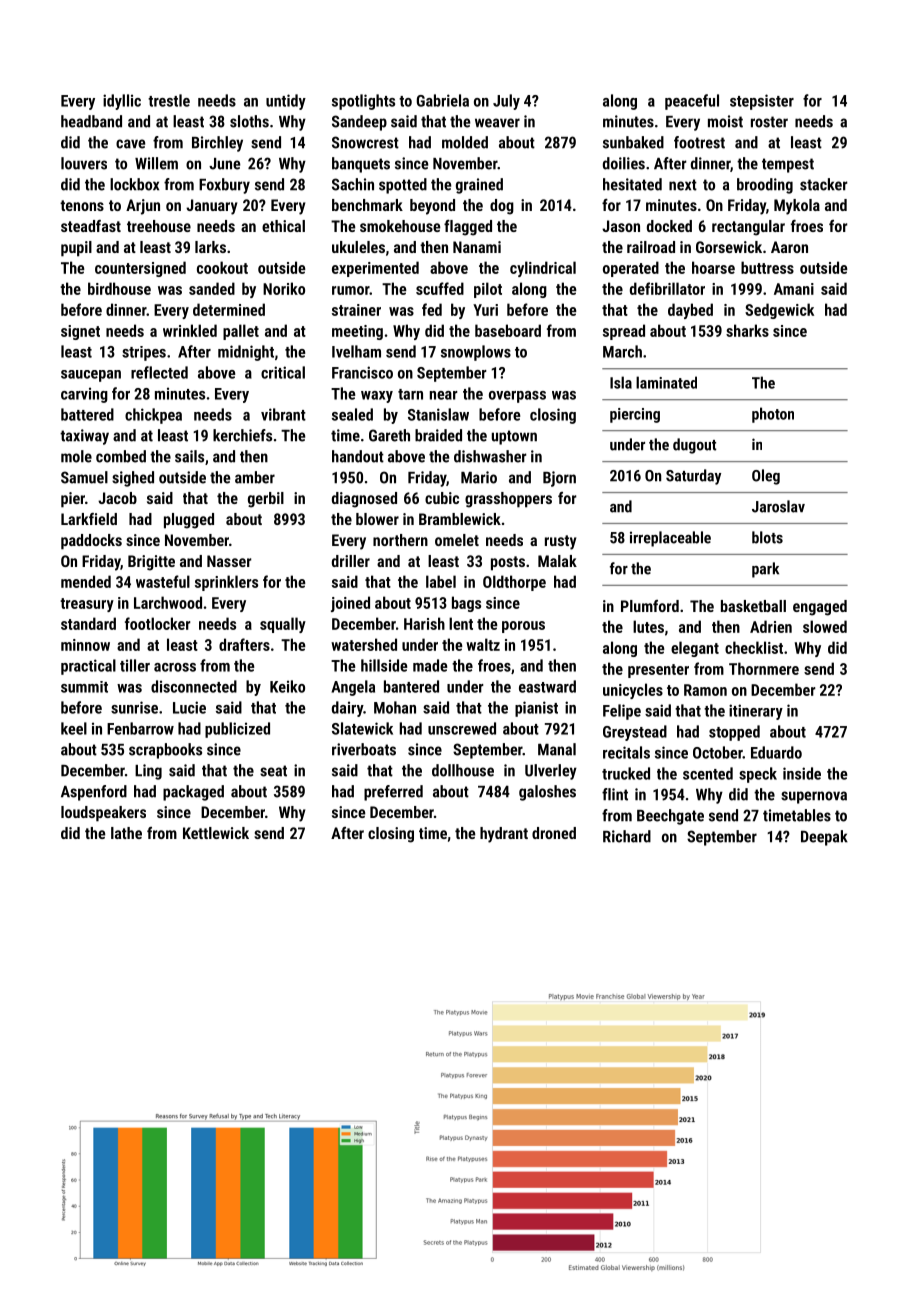 The width and height of the screenshot is (908, 1316). Describe the element at coordinates (216, 833) in the screenshot. I see `Kettlewick` at that location.
